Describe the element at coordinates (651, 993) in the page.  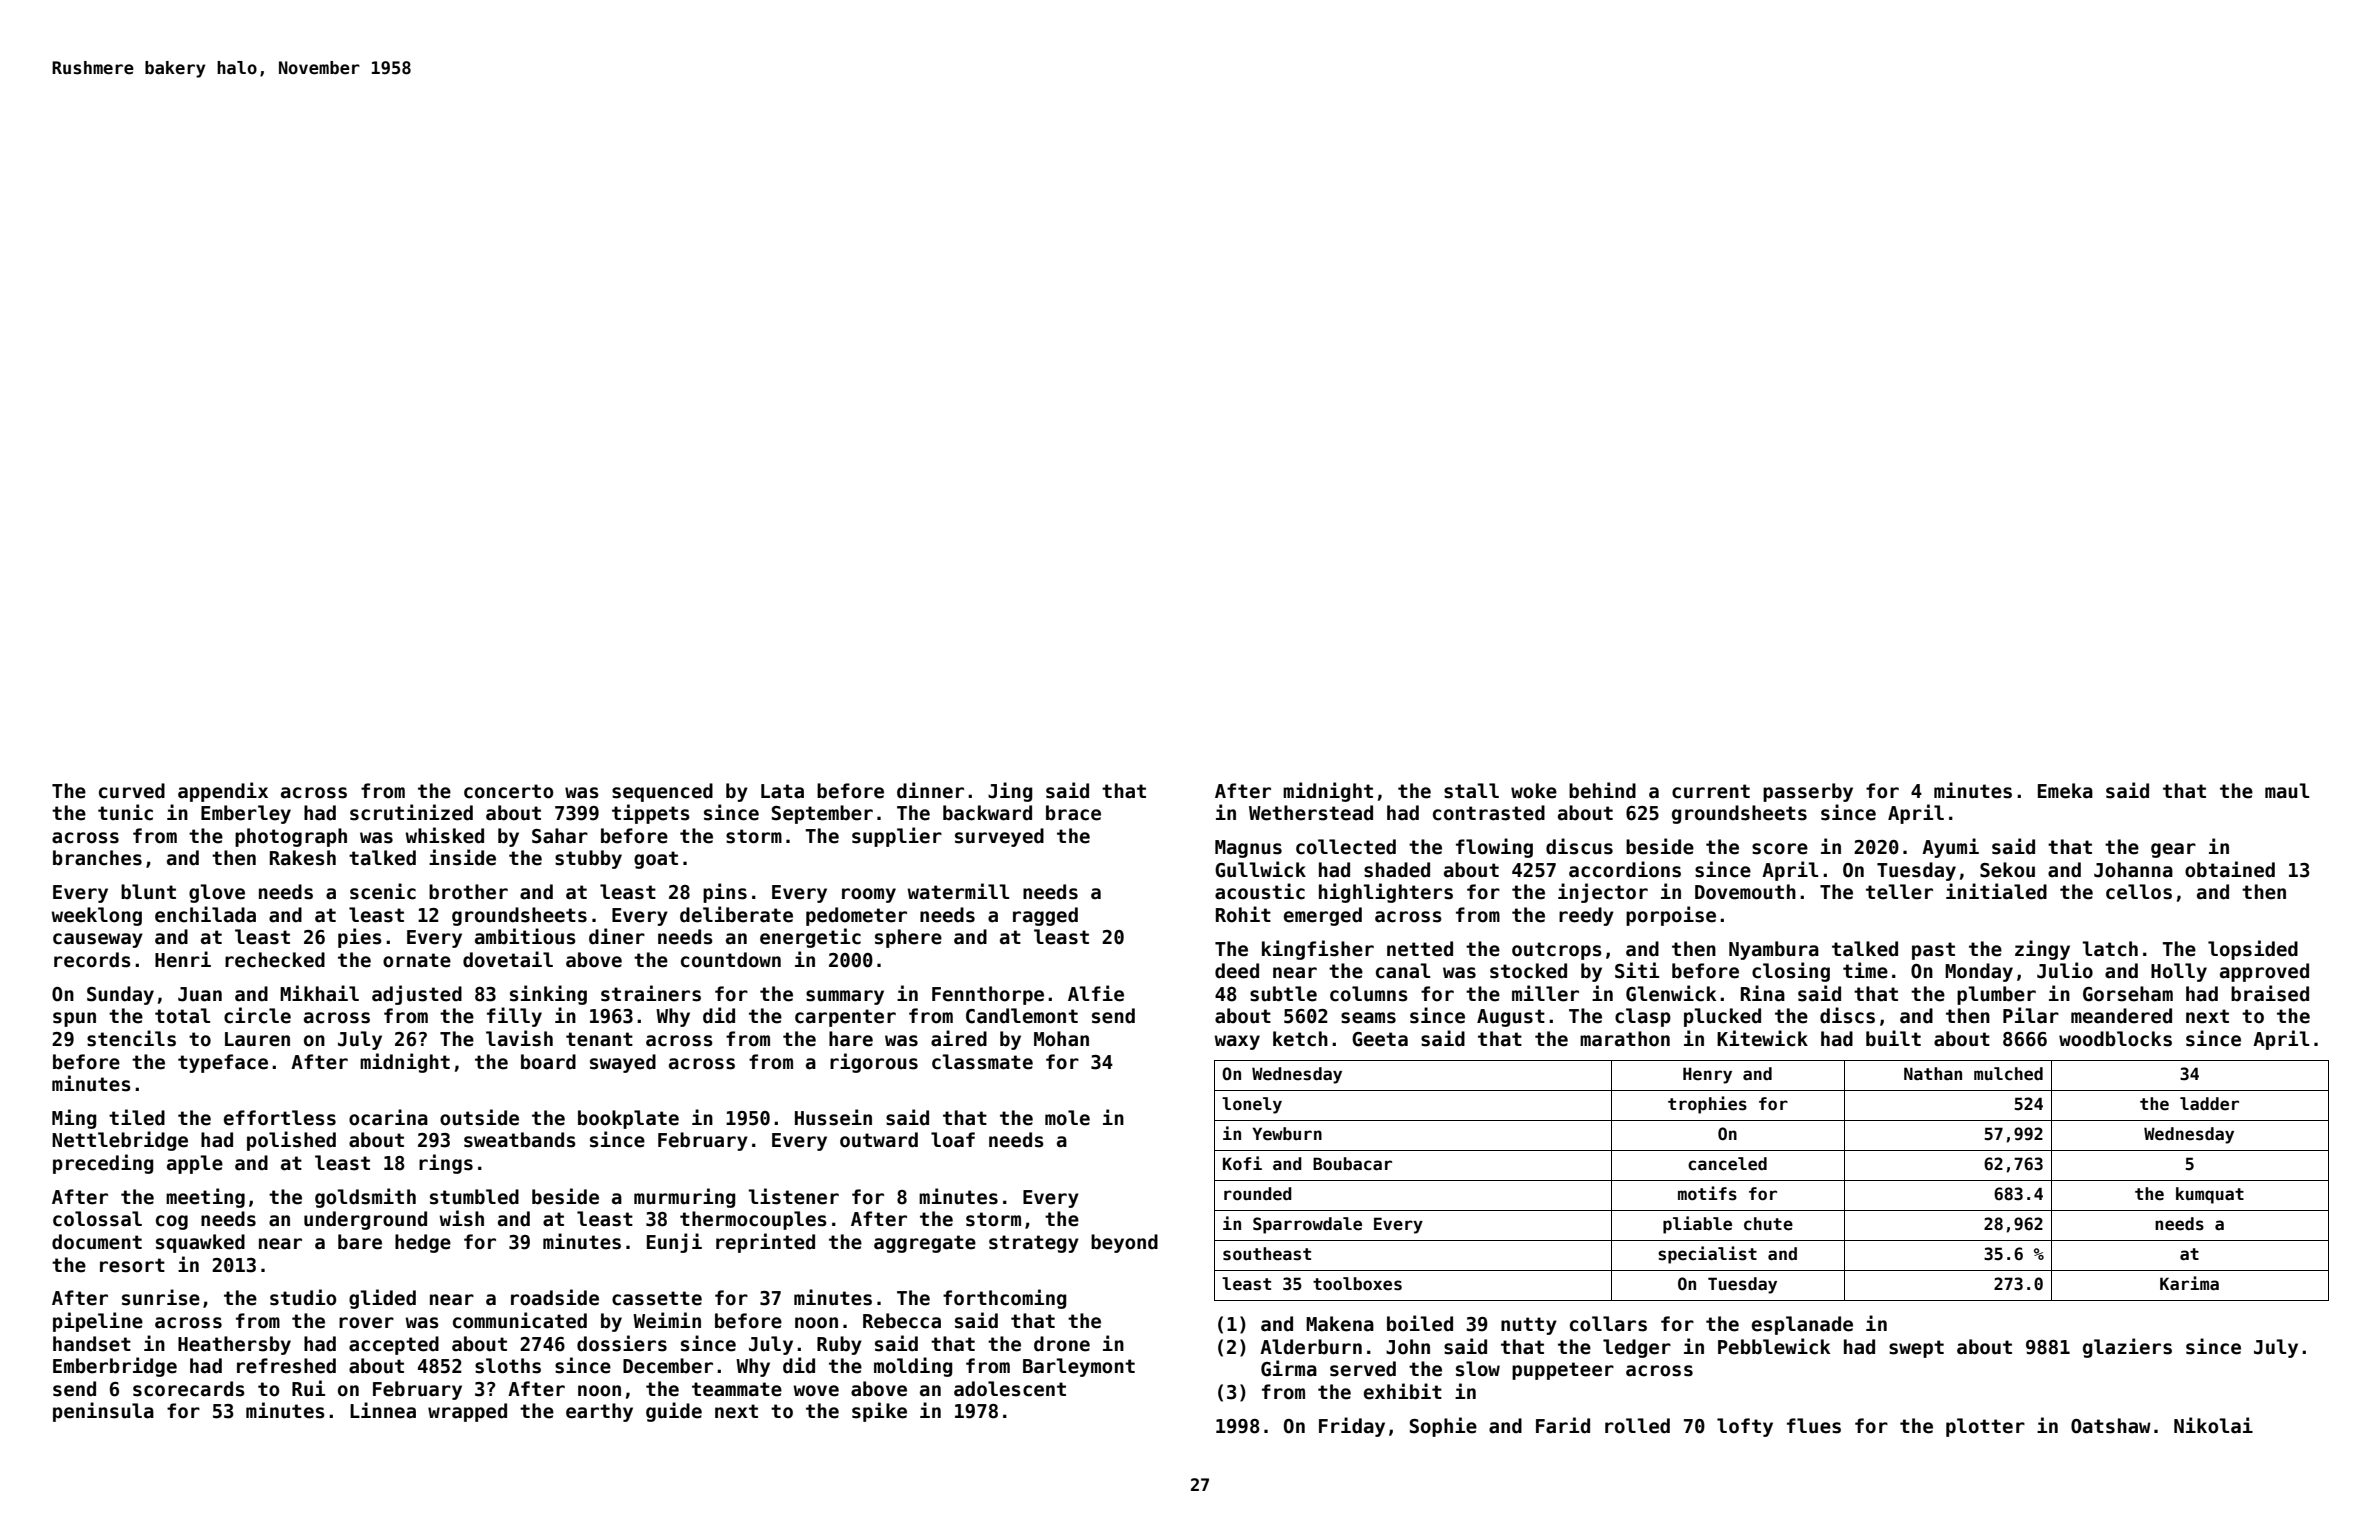
I see `strainers` at that location.
